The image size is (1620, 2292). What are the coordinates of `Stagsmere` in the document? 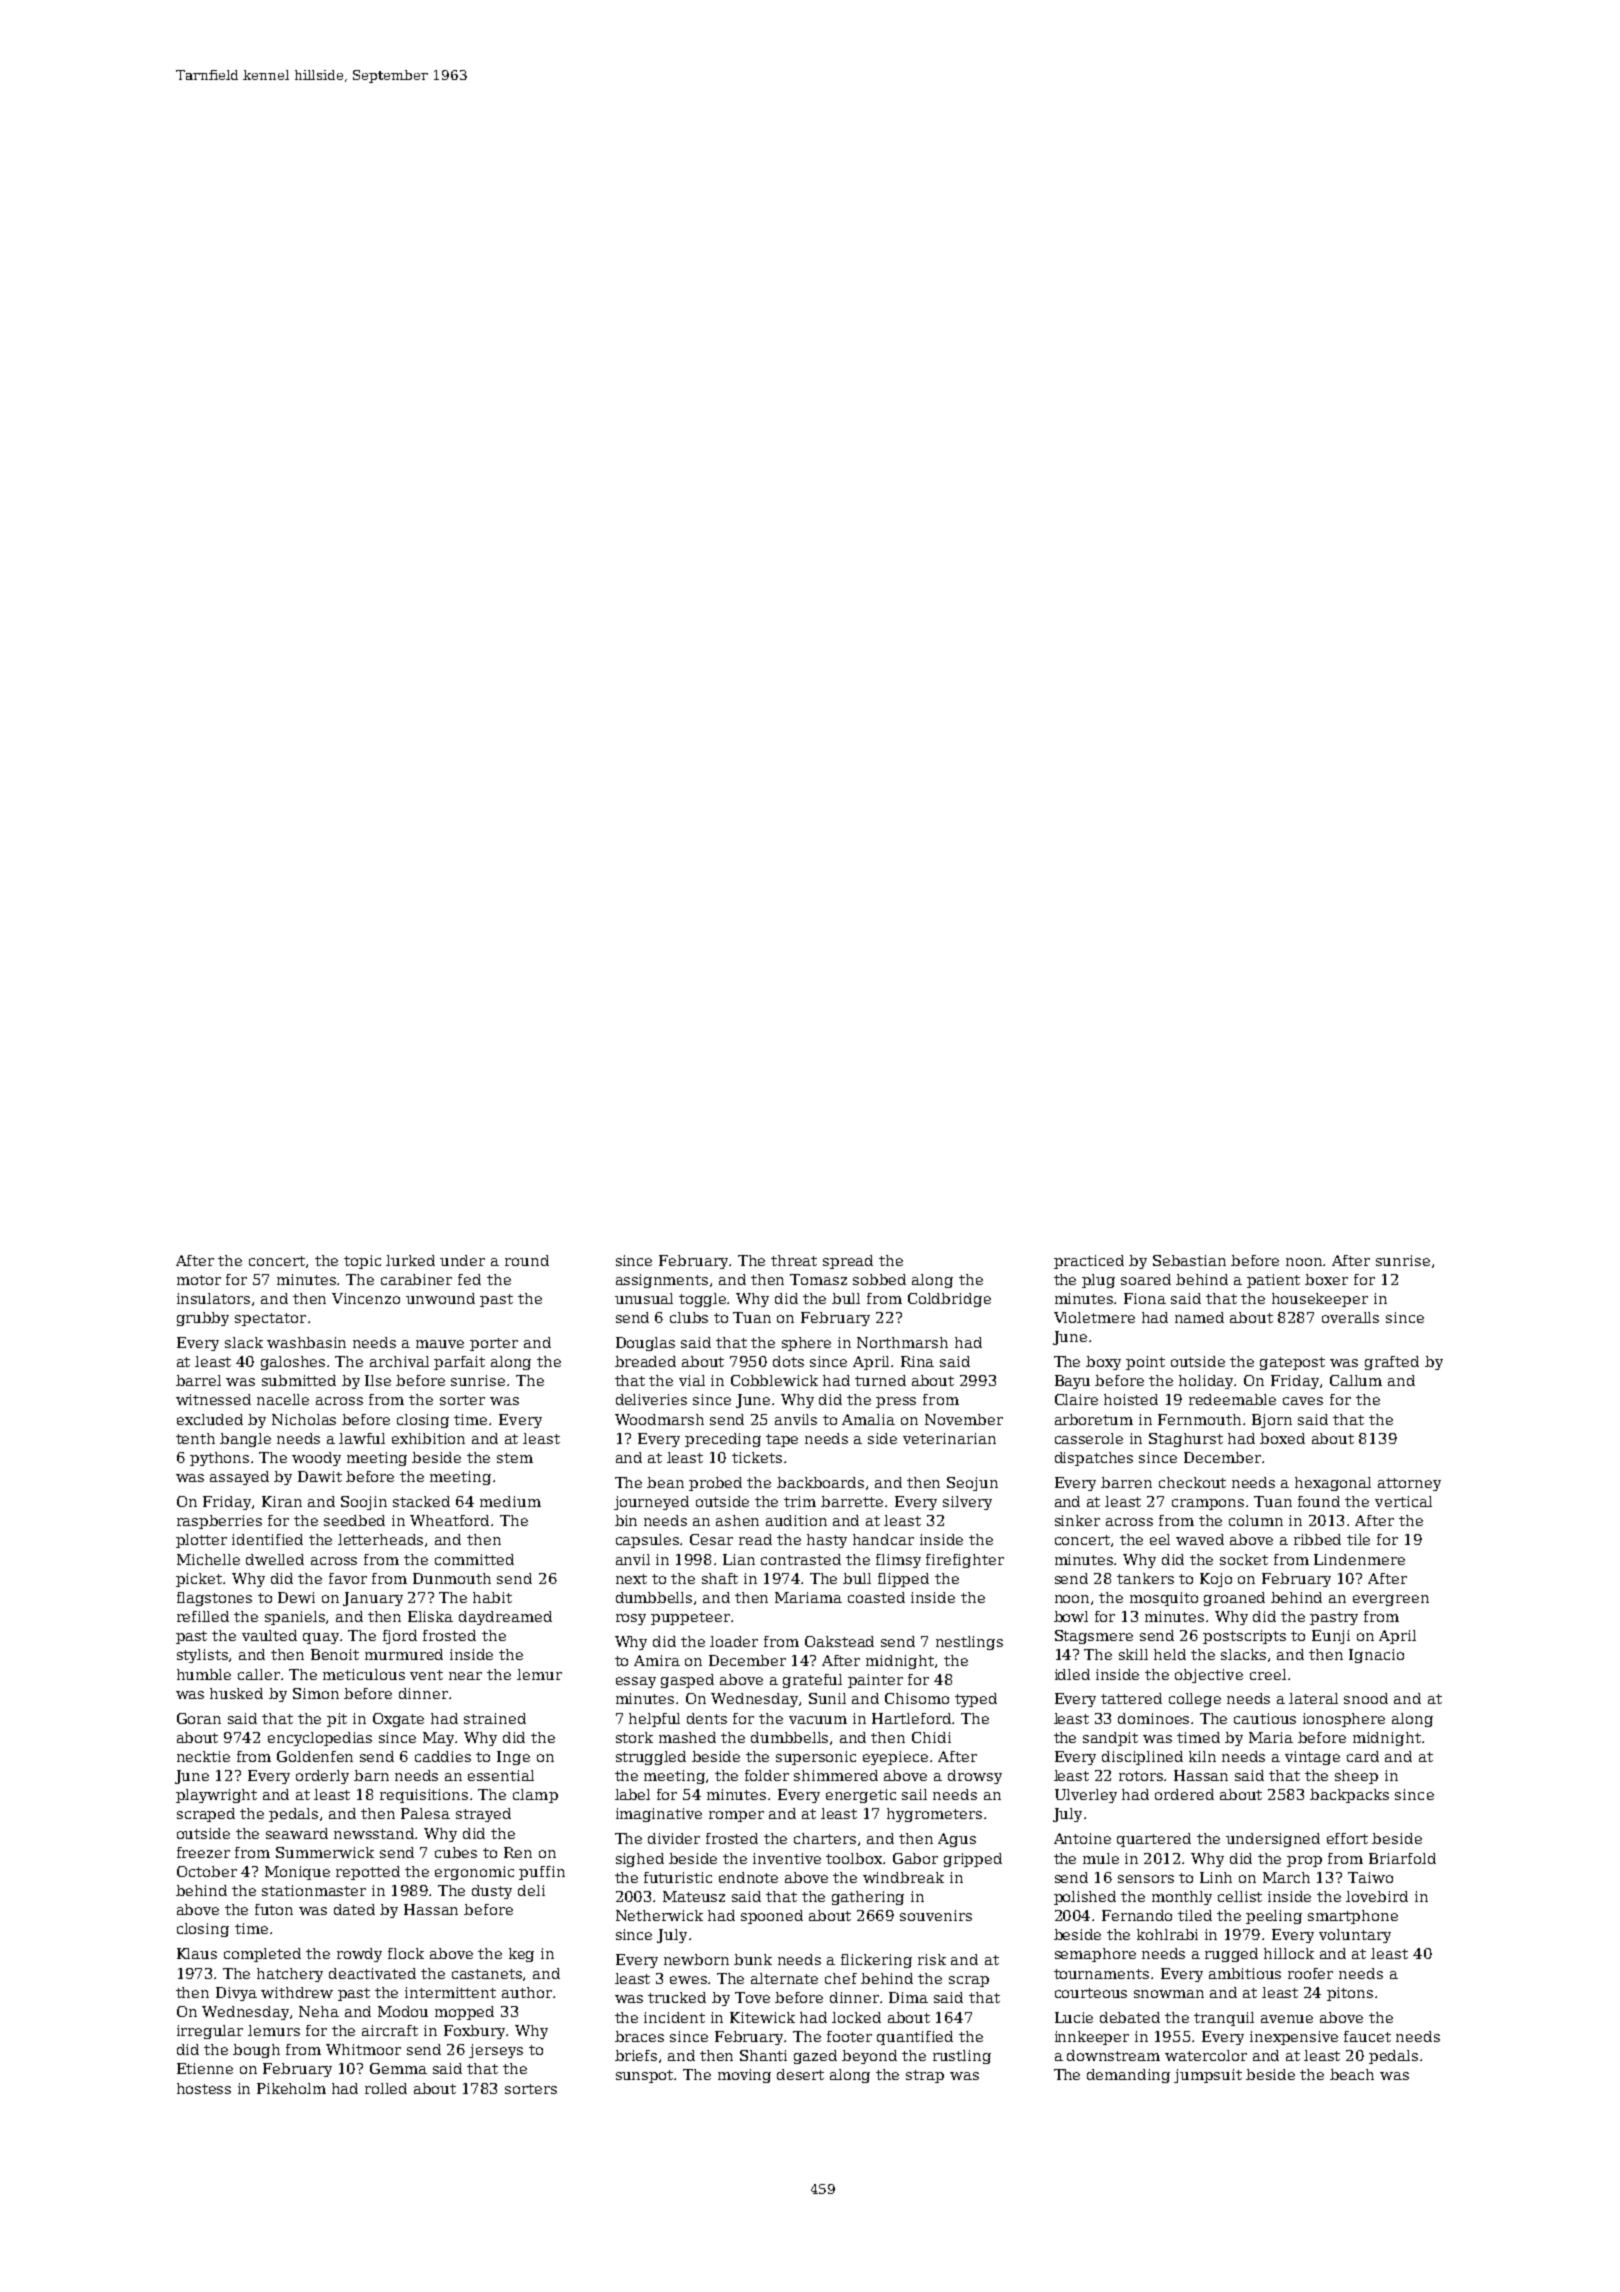 It's located at (1094, 1637).
